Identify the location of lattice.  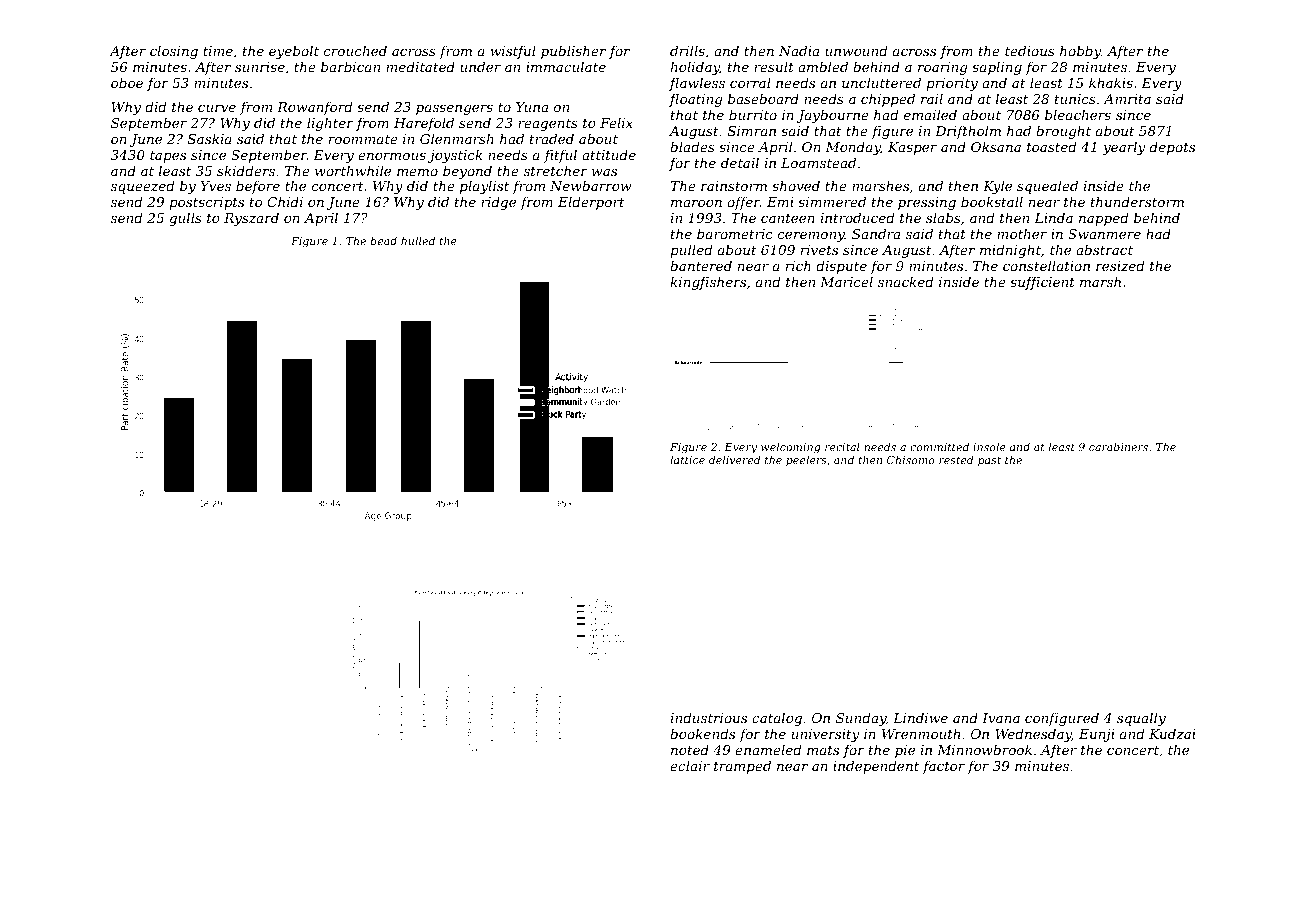
(687, 459).
